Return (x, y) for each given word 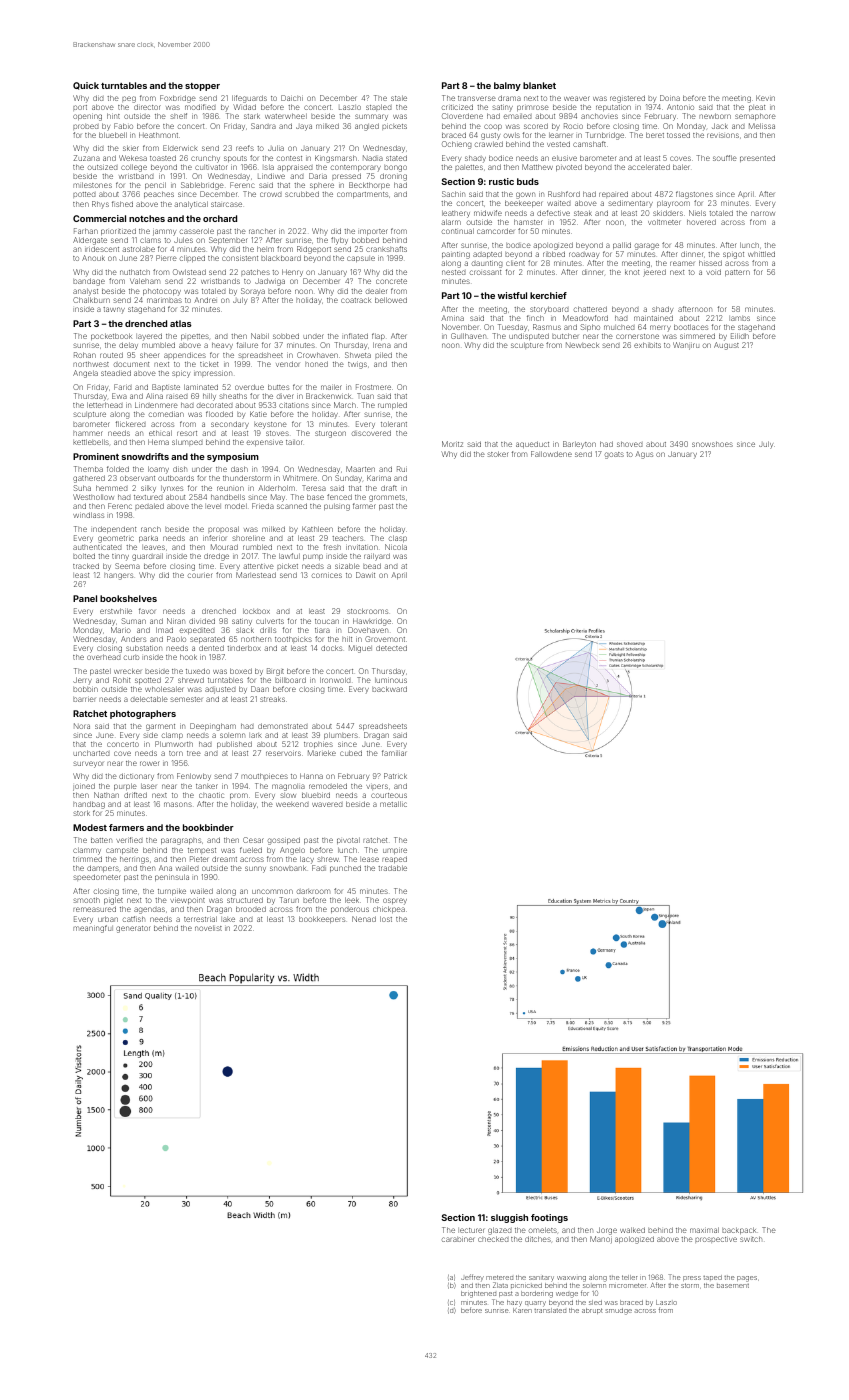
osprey (395, 901)
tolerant (394, 424)
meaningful (93, 929)
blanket (539, 85)
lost (386, 919)
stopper (202, 87)
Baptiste (166, 387)
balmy (507, 86)
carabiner (458, 1239)
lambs (739, 318)
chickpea (389, 909)
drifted (135, 795)
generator (133, 929)
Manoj (601, 1239)
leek (352, 900)
